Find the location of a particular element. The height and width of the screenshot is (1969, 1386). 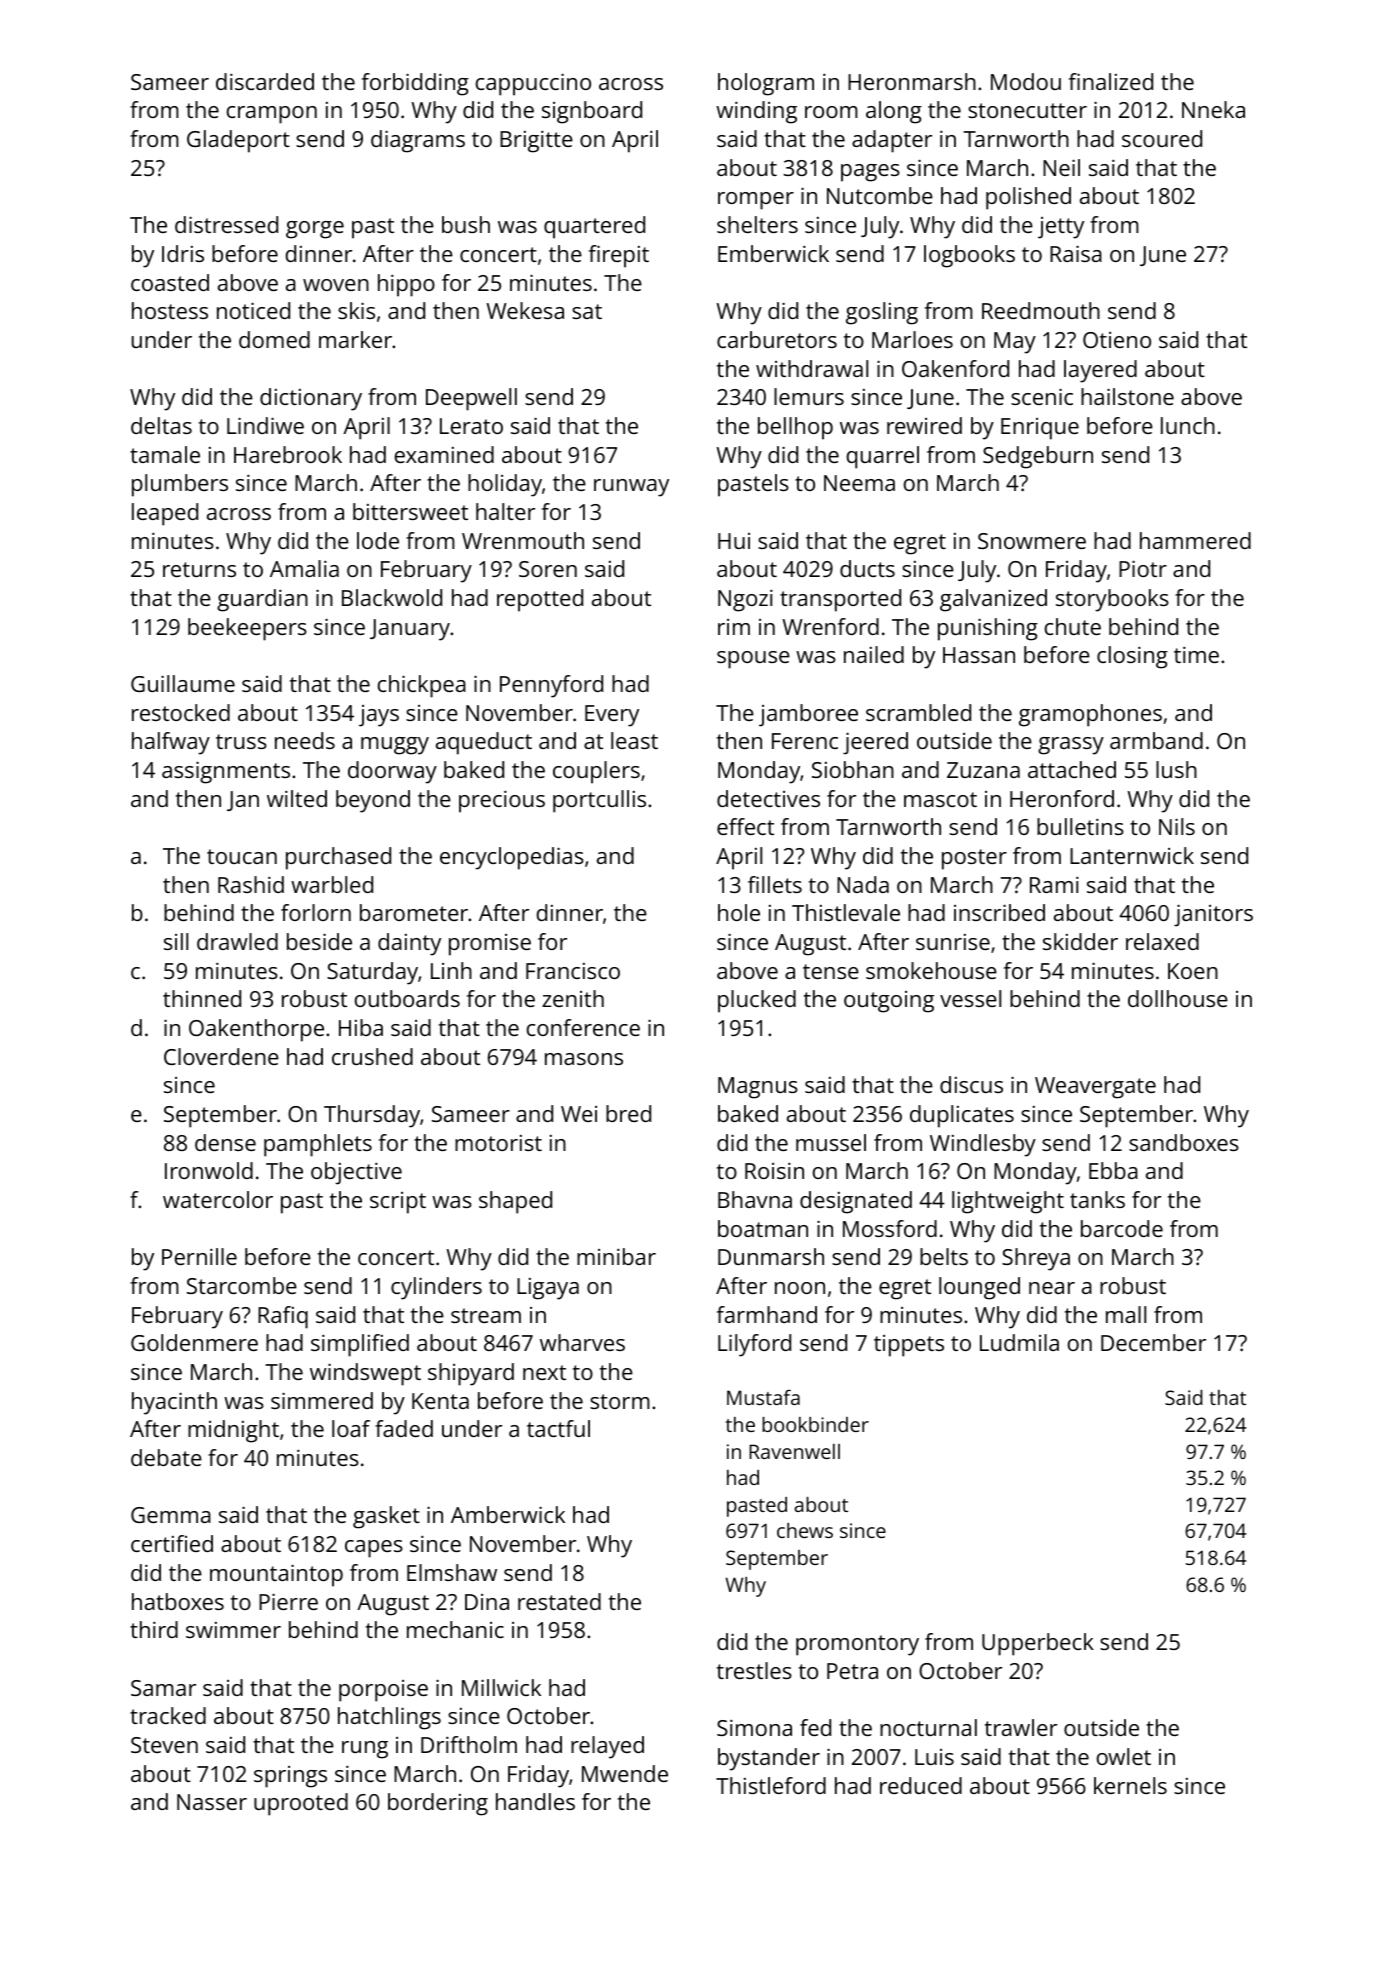

hammered is located at coordinates (1195, 540).
